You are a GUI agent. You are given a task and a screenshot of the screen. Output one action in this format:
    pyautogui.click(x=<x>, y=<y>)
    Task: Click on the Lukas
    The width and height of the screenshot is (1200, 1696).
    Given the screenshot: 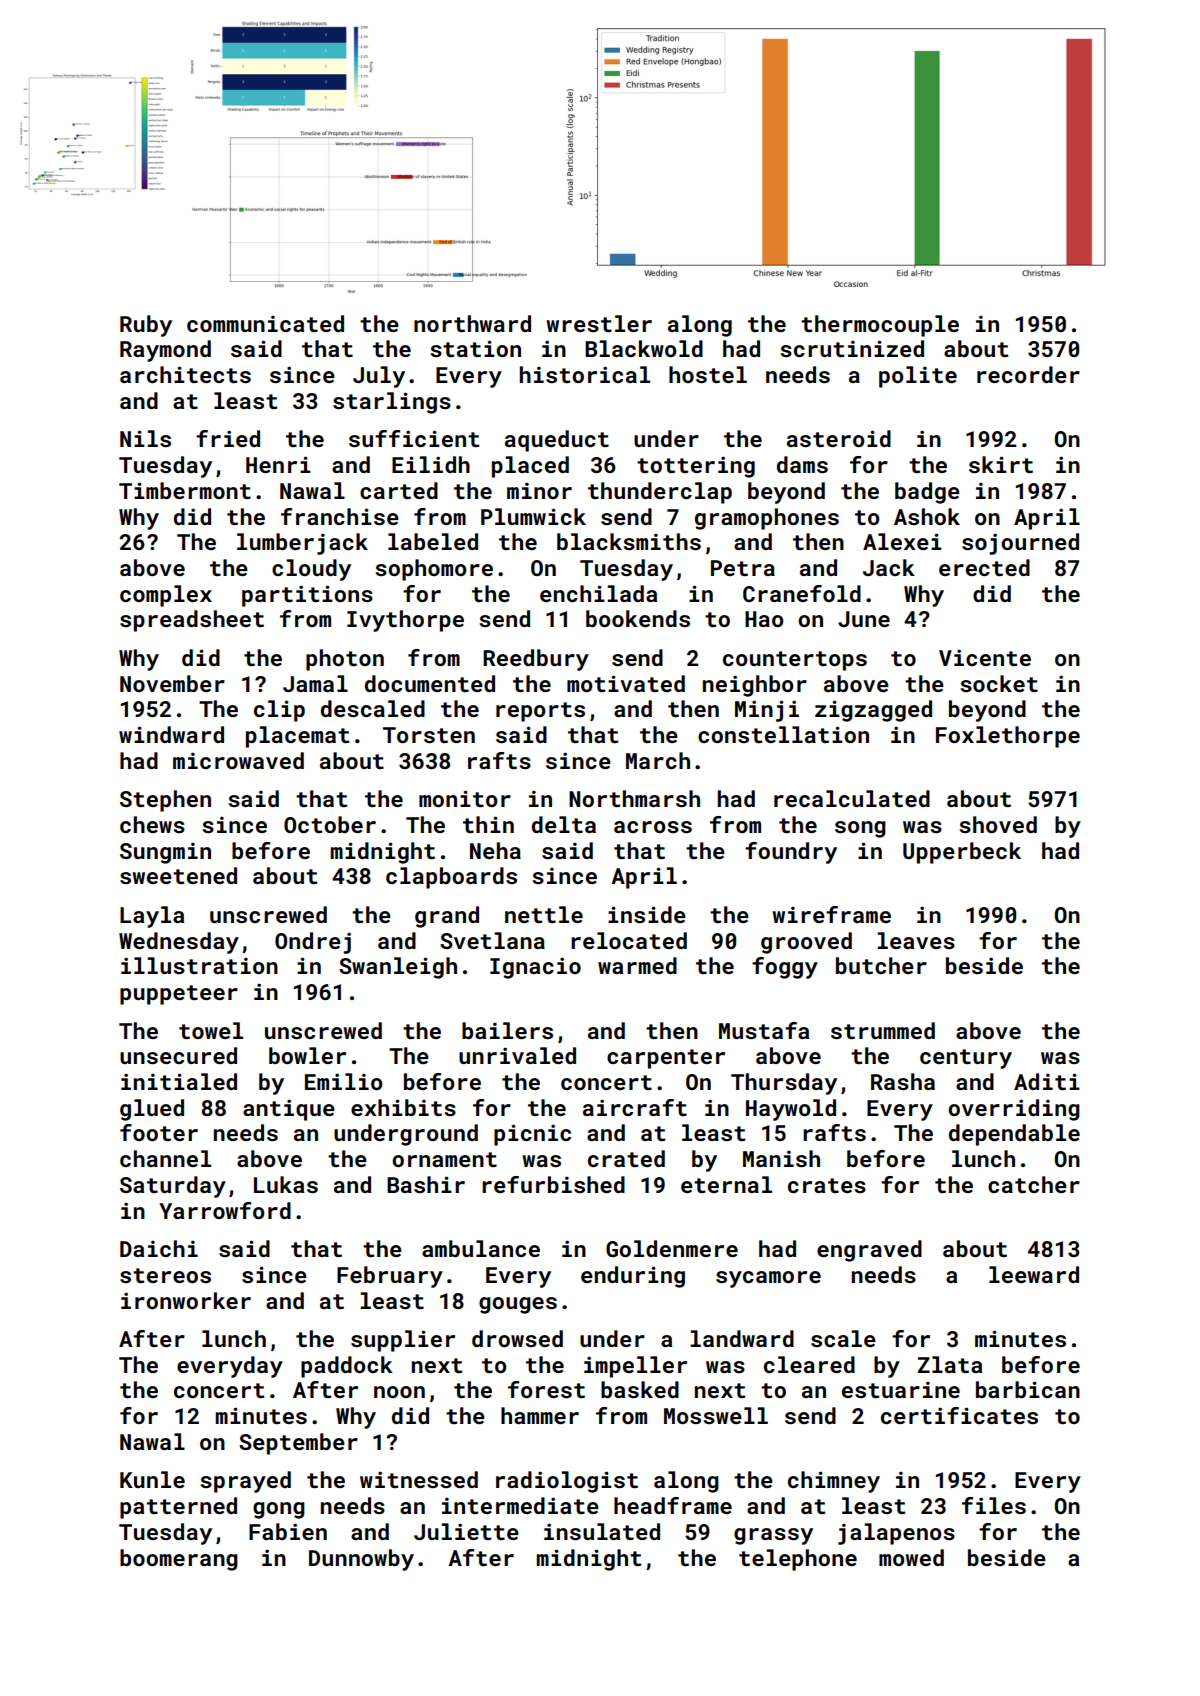 What is the action you would take?
    pyautogui.click(x=286, y=1184)
